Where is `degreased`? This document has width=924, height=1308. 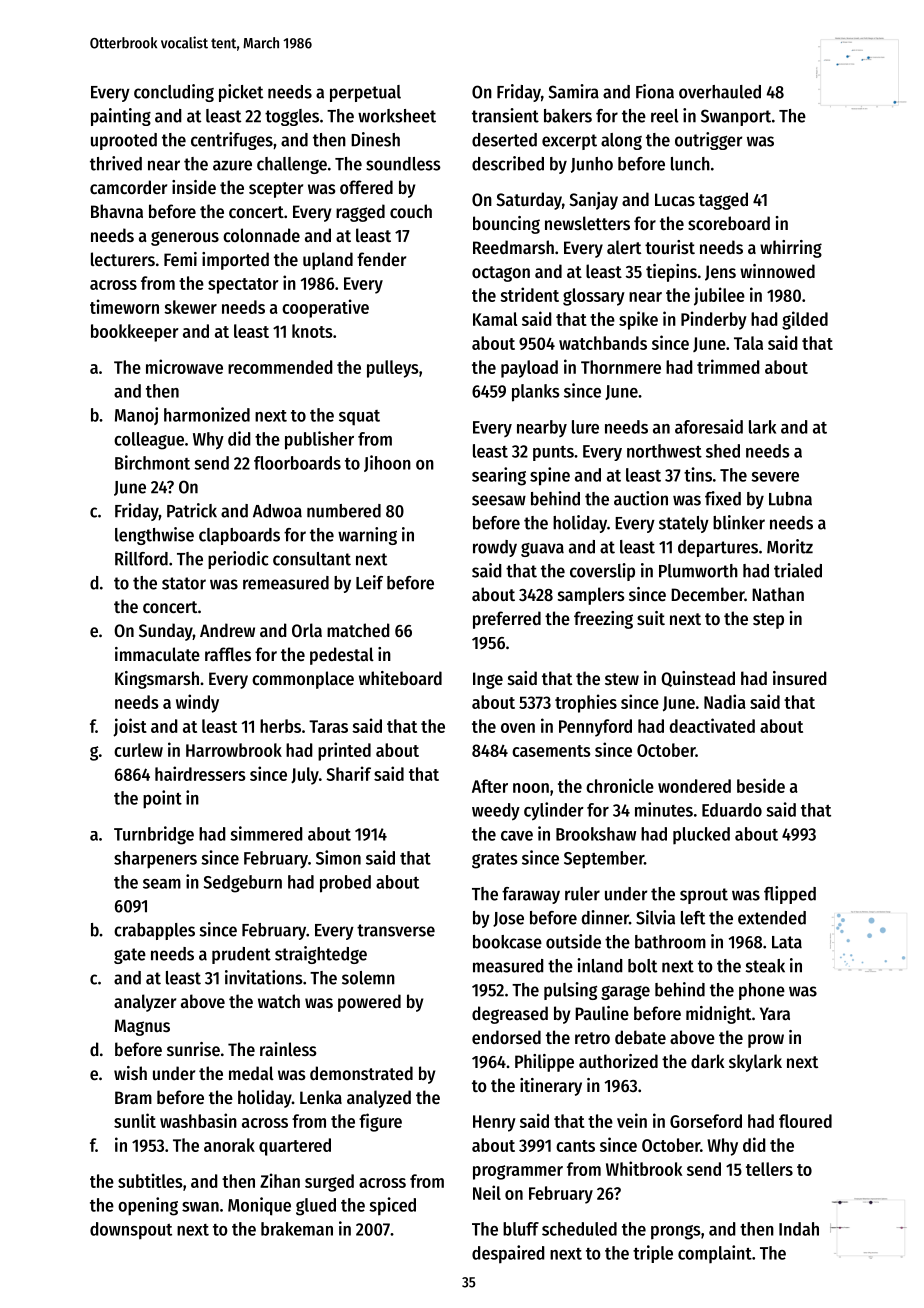
degreased is located at coordinates (510, 1015).
